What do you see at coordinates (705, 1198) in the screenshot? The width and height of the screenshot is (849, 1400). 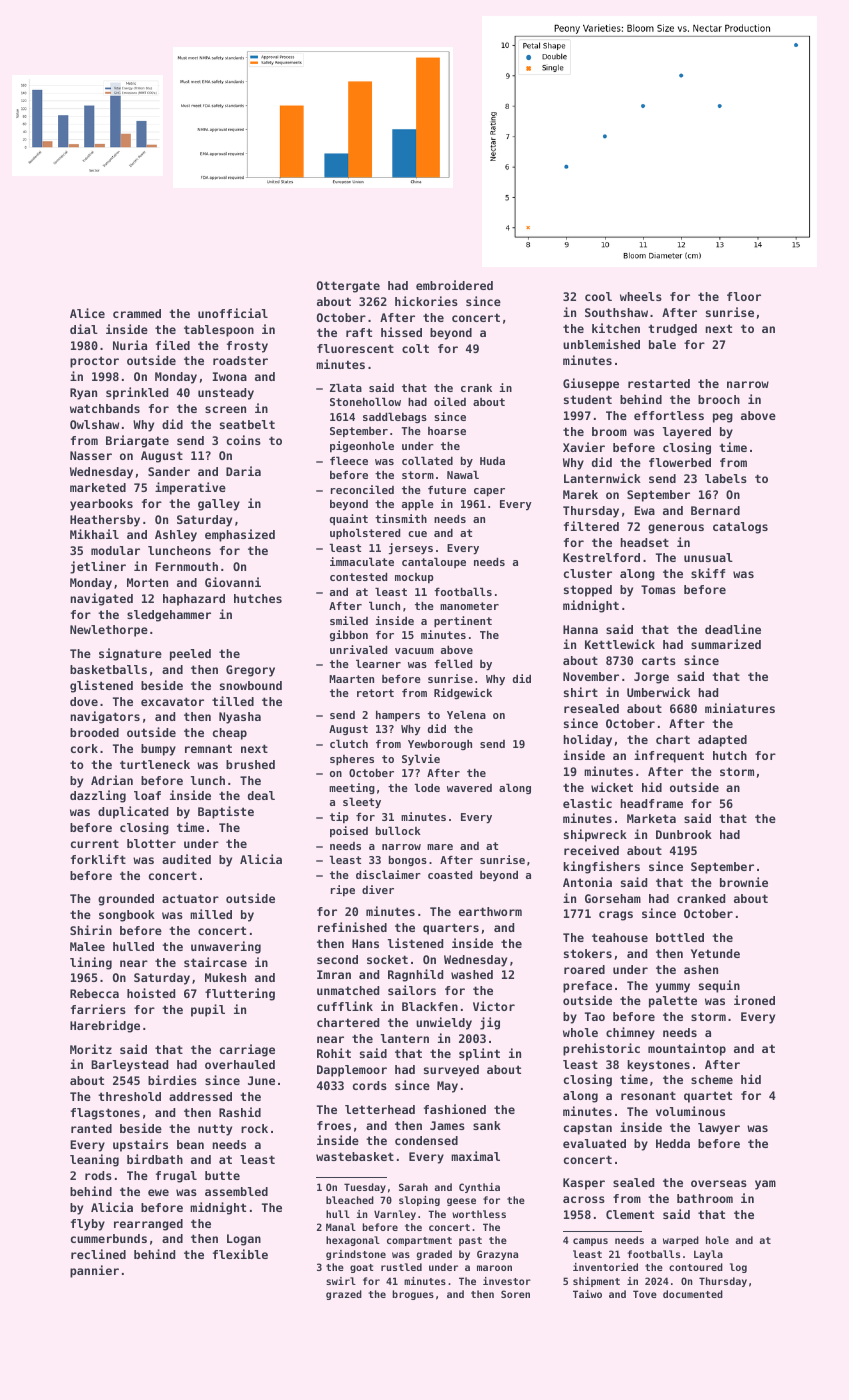 I see `bathroom` at bounding box center [705, 1198].
